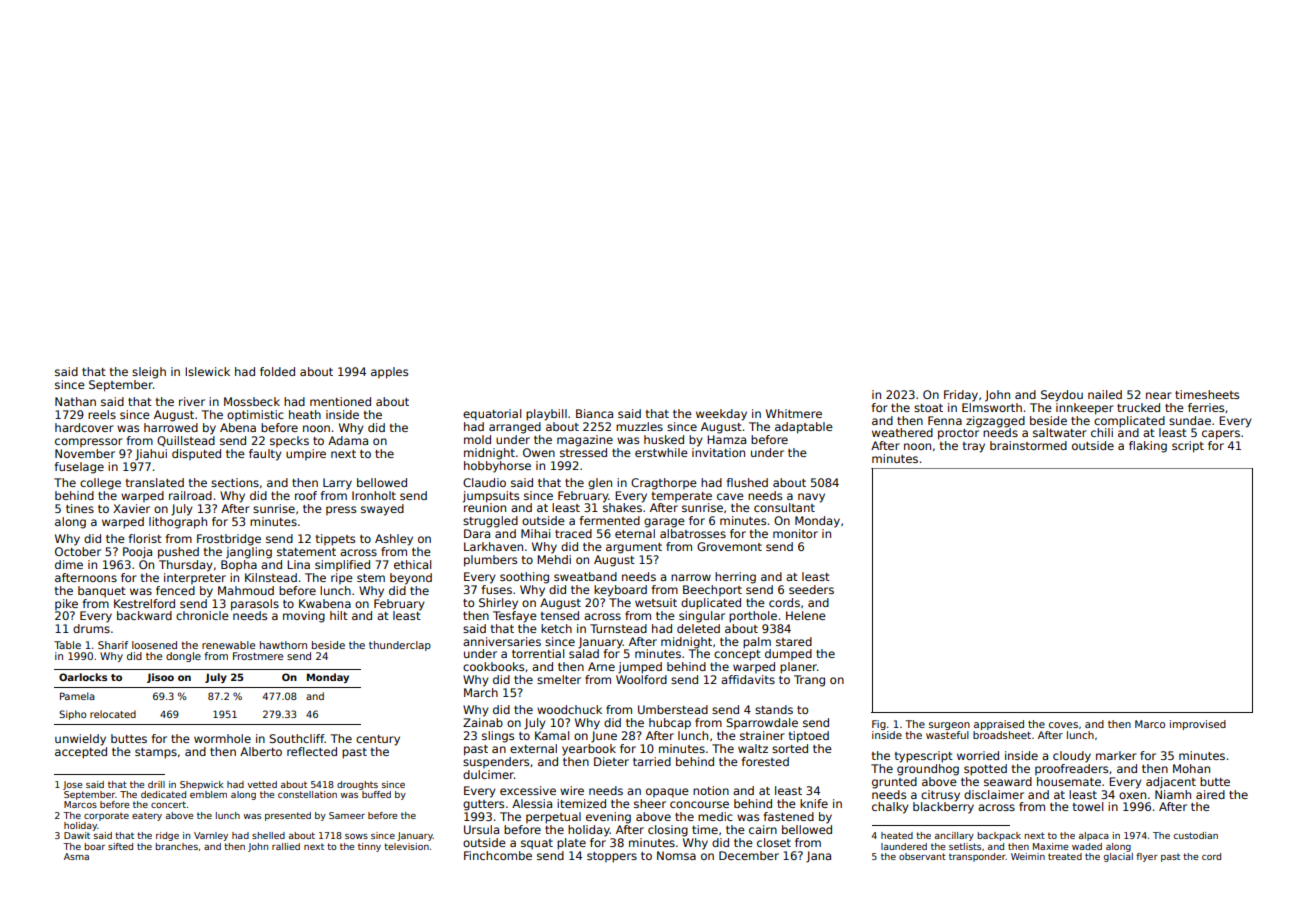 The image size is (1308, 924). What do you see at coordinates (297, 738) in the document?
I see `Southcliff` at bounding box center [297, 738].
